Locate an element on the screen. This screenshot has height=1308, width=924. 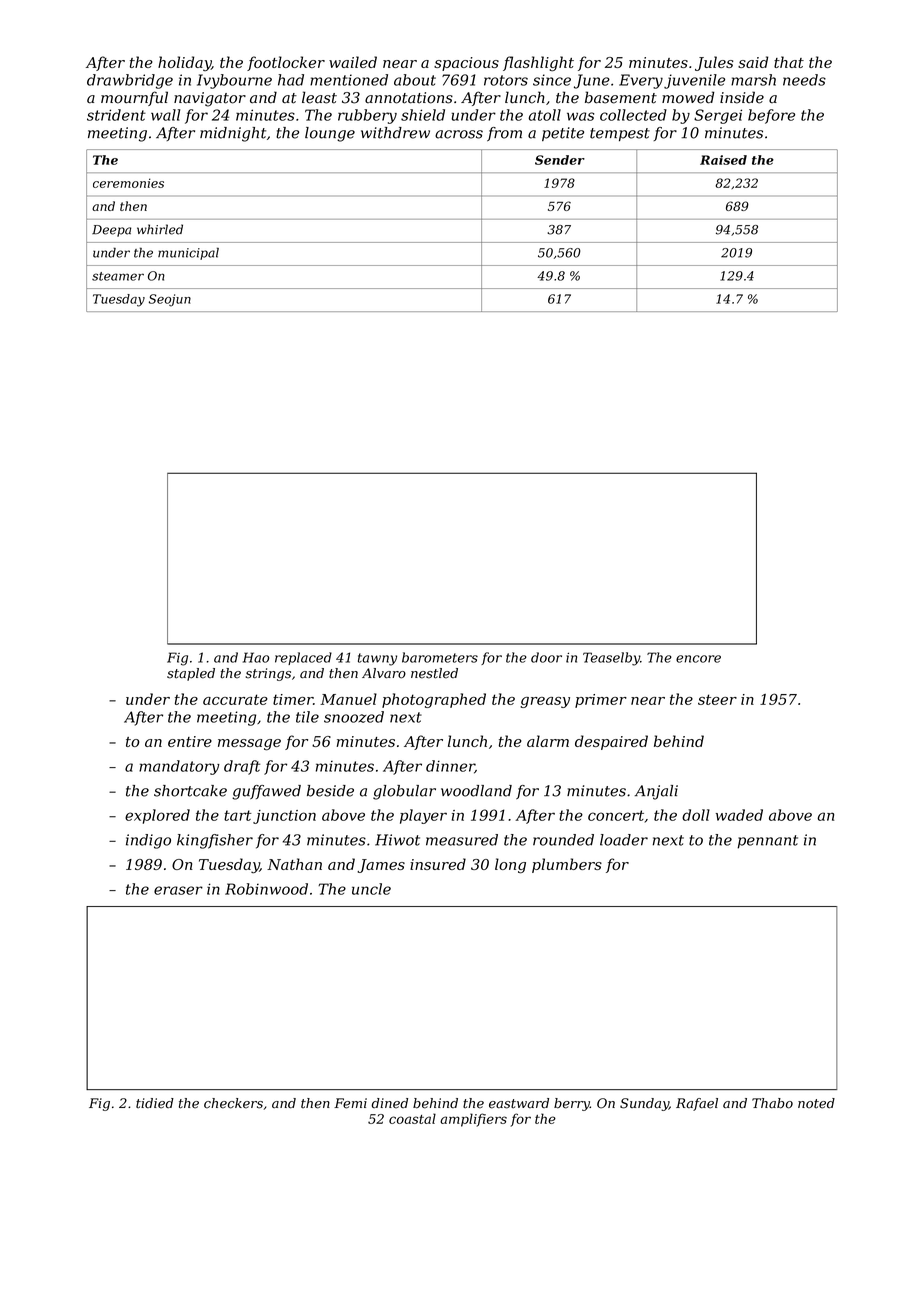
barometers is located at coordinates (440, 657).
